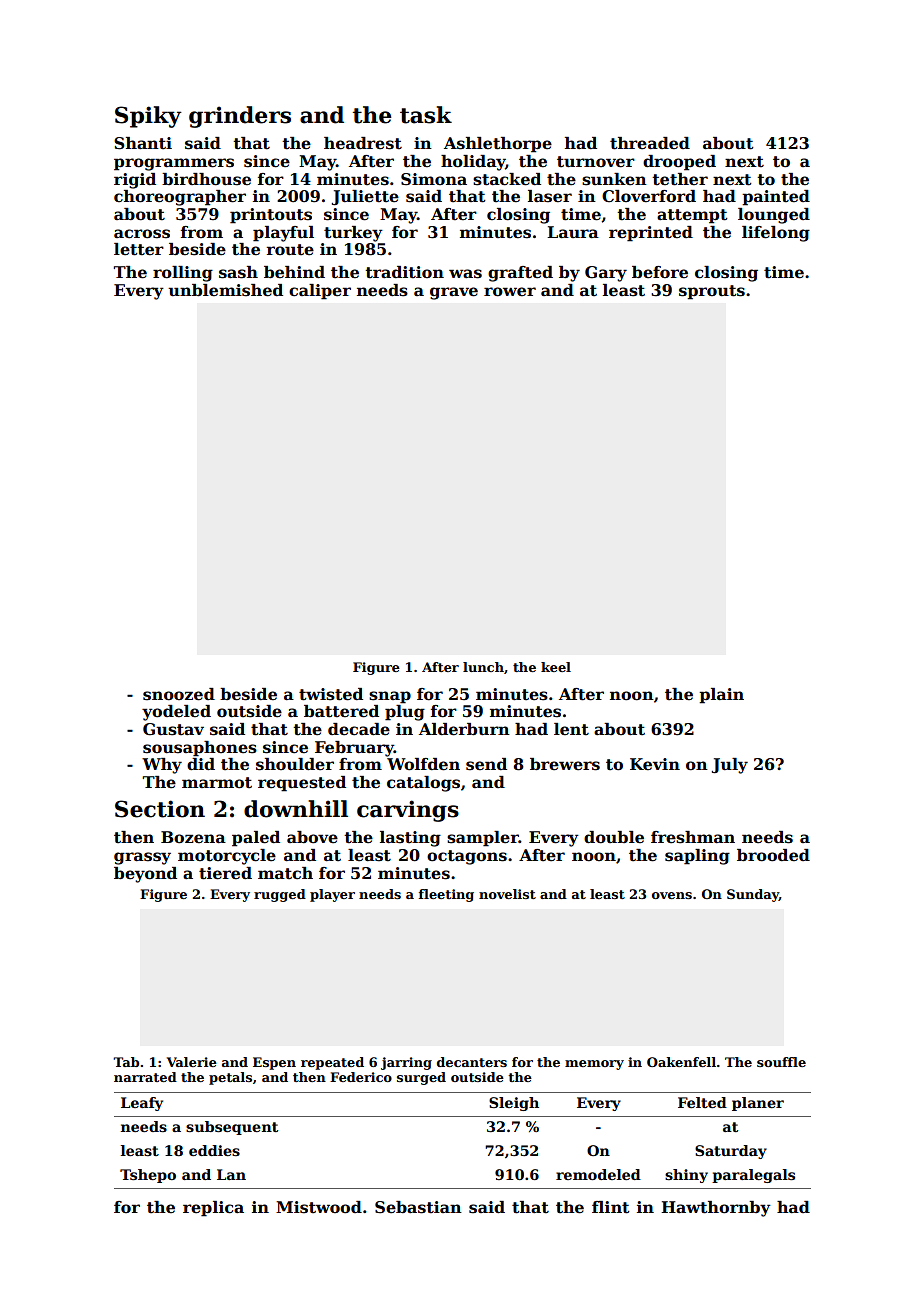  Describe the element at coordinates (712, 292) in the screenshot. I see `sprouts` at that location.
